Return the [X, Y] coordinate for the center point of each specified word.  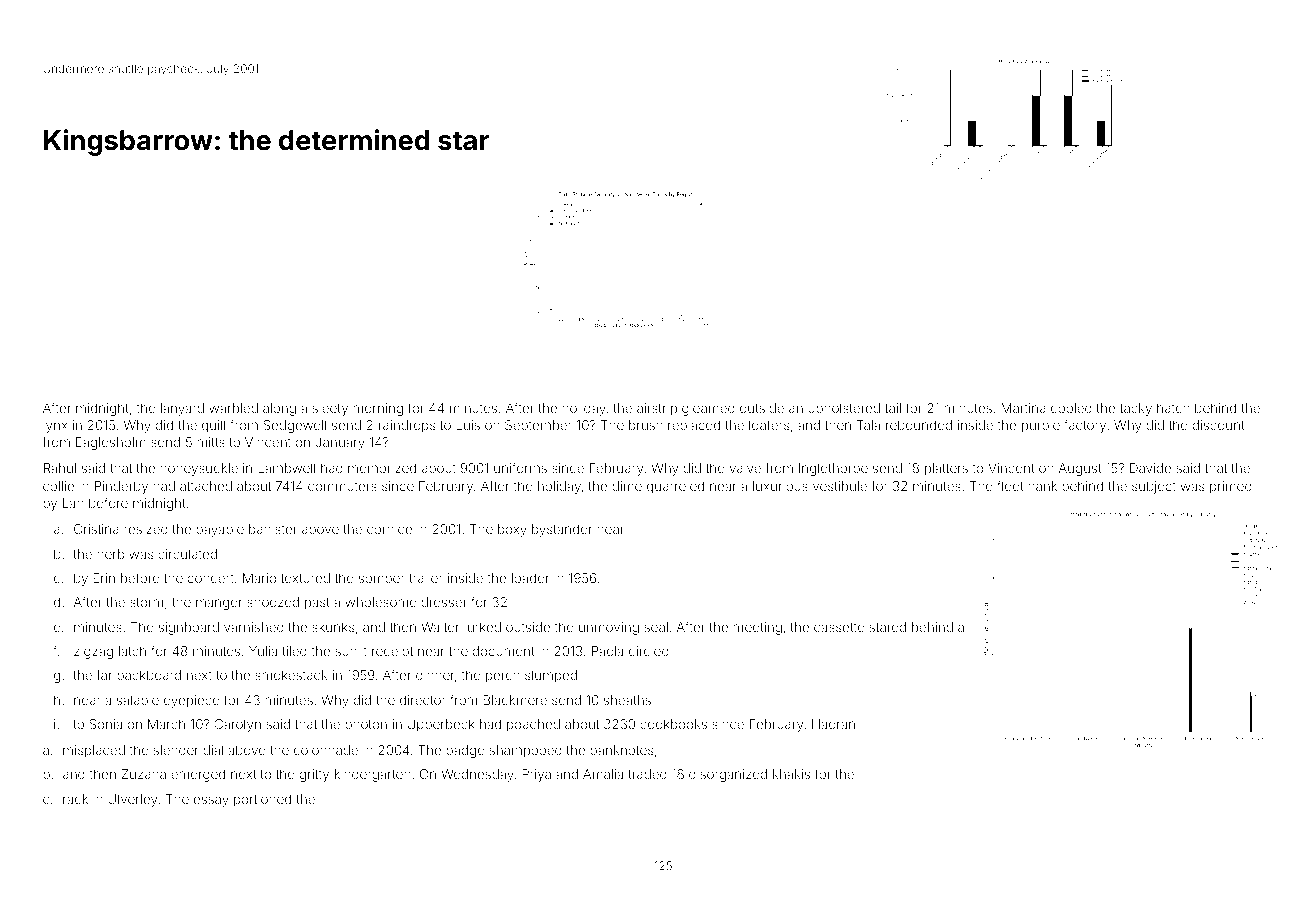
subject [1154, 487]
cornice [389, 529]
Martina [1023, 408]
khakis [791, 774]
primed [1231, 487]
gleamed [708, 409]
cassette [839, 627]
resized [146, 529]
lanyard [182, 409]
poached [533, 725]
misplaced [94, 751]
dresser [444, 602]
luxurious [780, 486]
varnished [254, 627]
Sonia [105, 724]
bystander [562, 530]
